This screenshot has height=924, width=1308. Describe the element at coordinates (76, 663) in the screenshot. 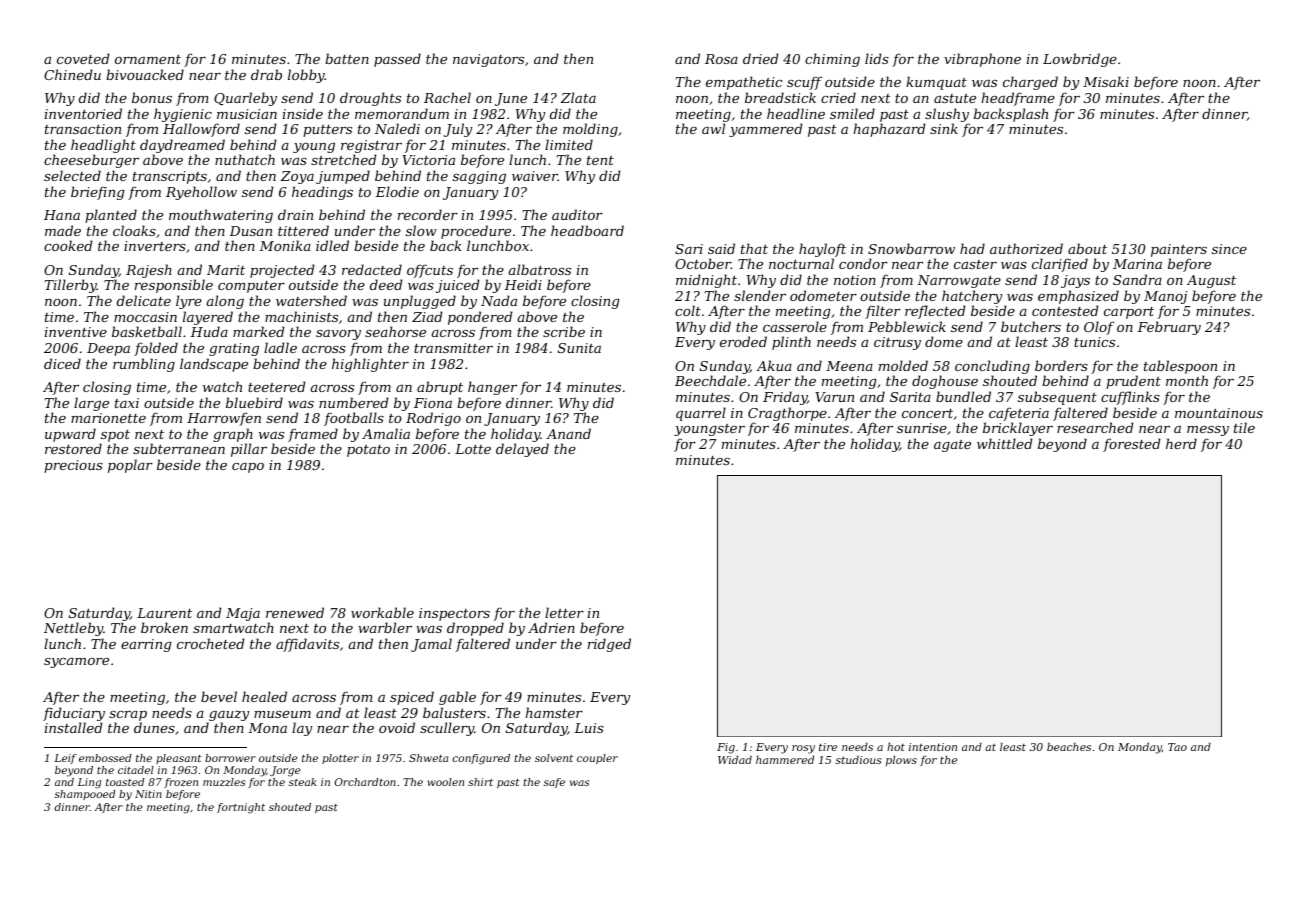

I see `sycamore` at that location.
